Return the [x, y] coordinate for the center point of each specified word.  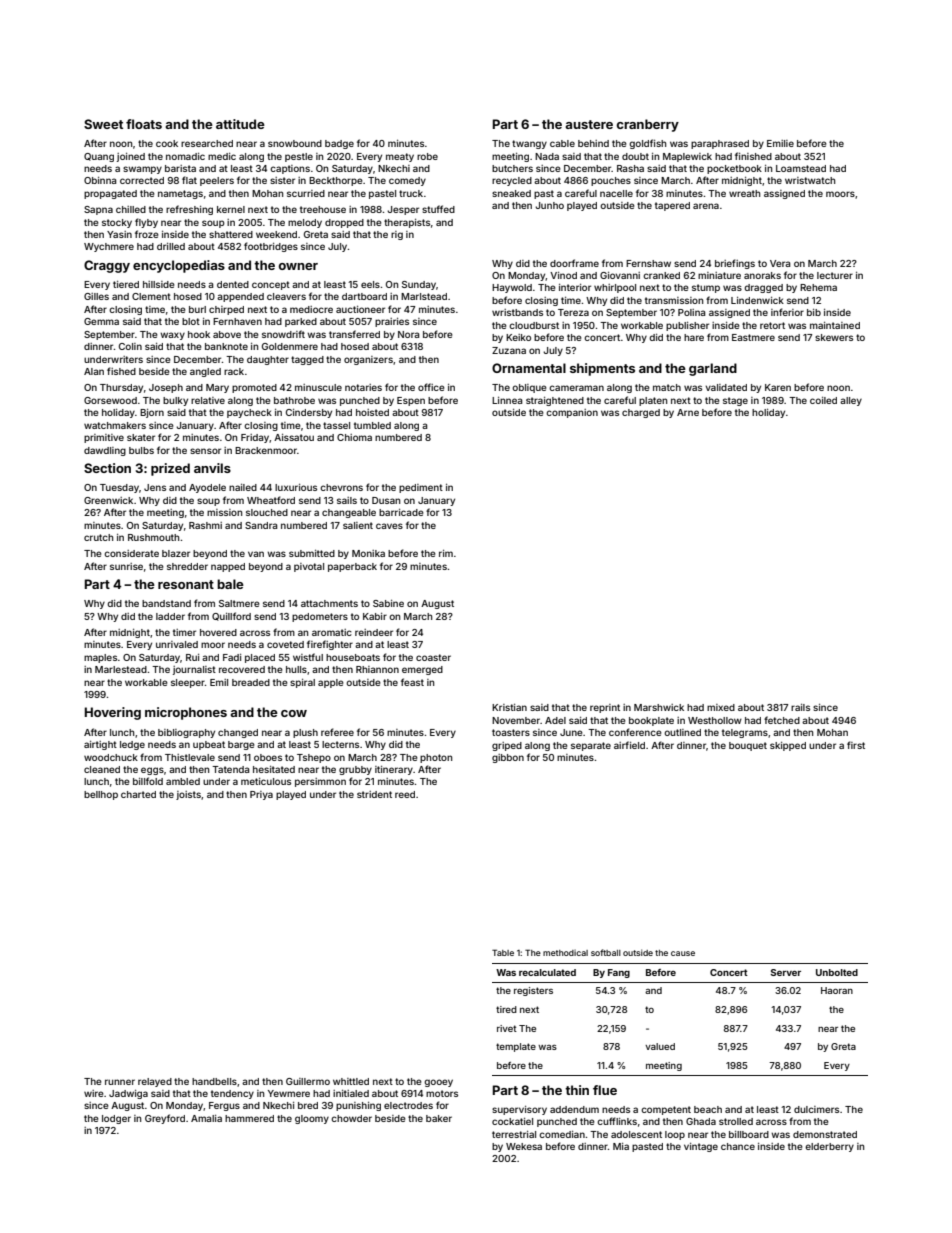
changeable [349, 513]
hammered [249, 1118]
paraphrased [720, 144]
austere [589, 124]
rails [800, 707]
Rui [192, 657]
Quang [99, 157]
